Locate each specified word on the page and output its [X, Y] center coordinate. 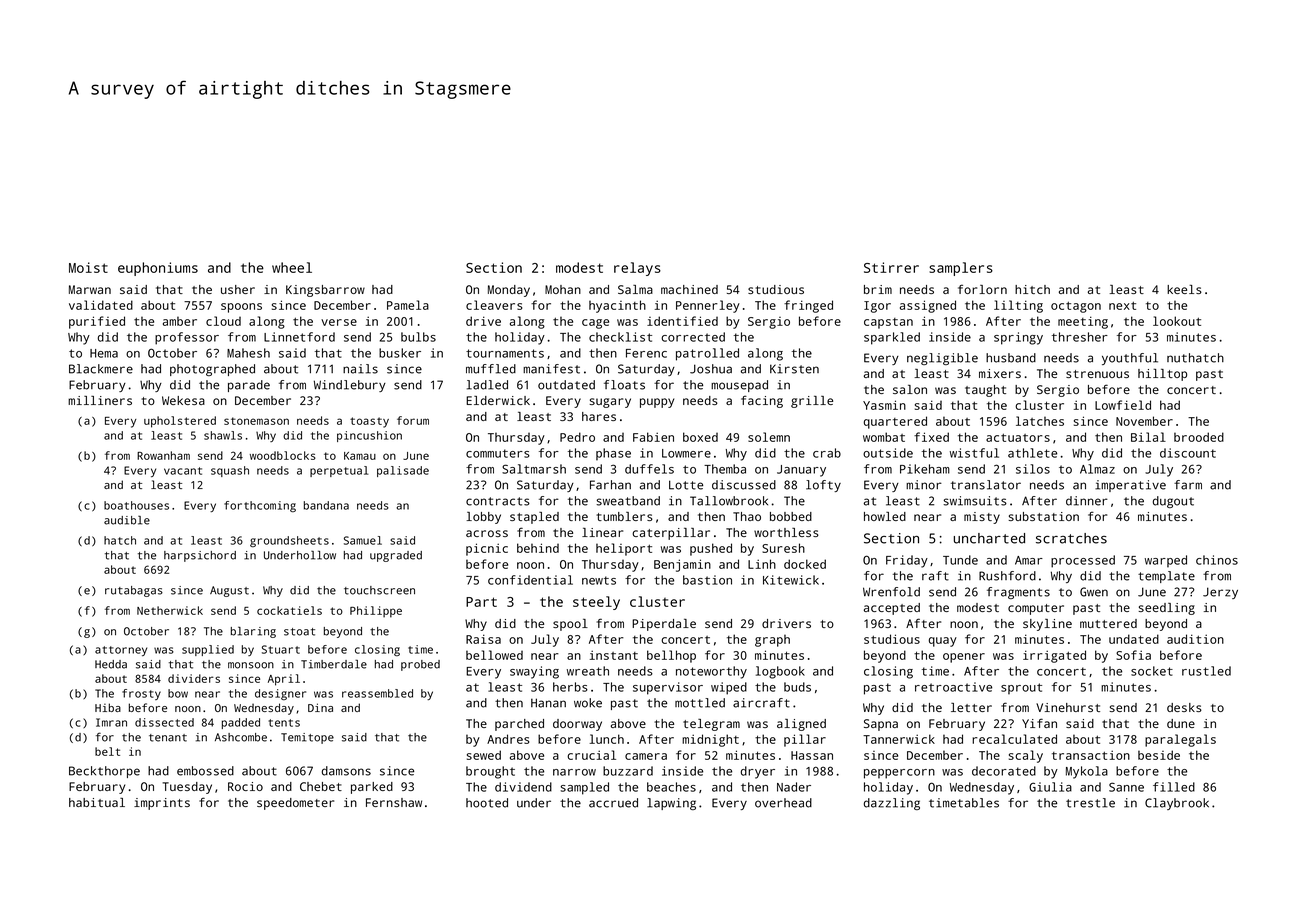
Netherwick [170, 610]
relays [637, 269]
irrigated [1054, 656]
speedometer [295, 804]
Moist [88, 267]
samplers [961, 269]
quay [943, 642]
